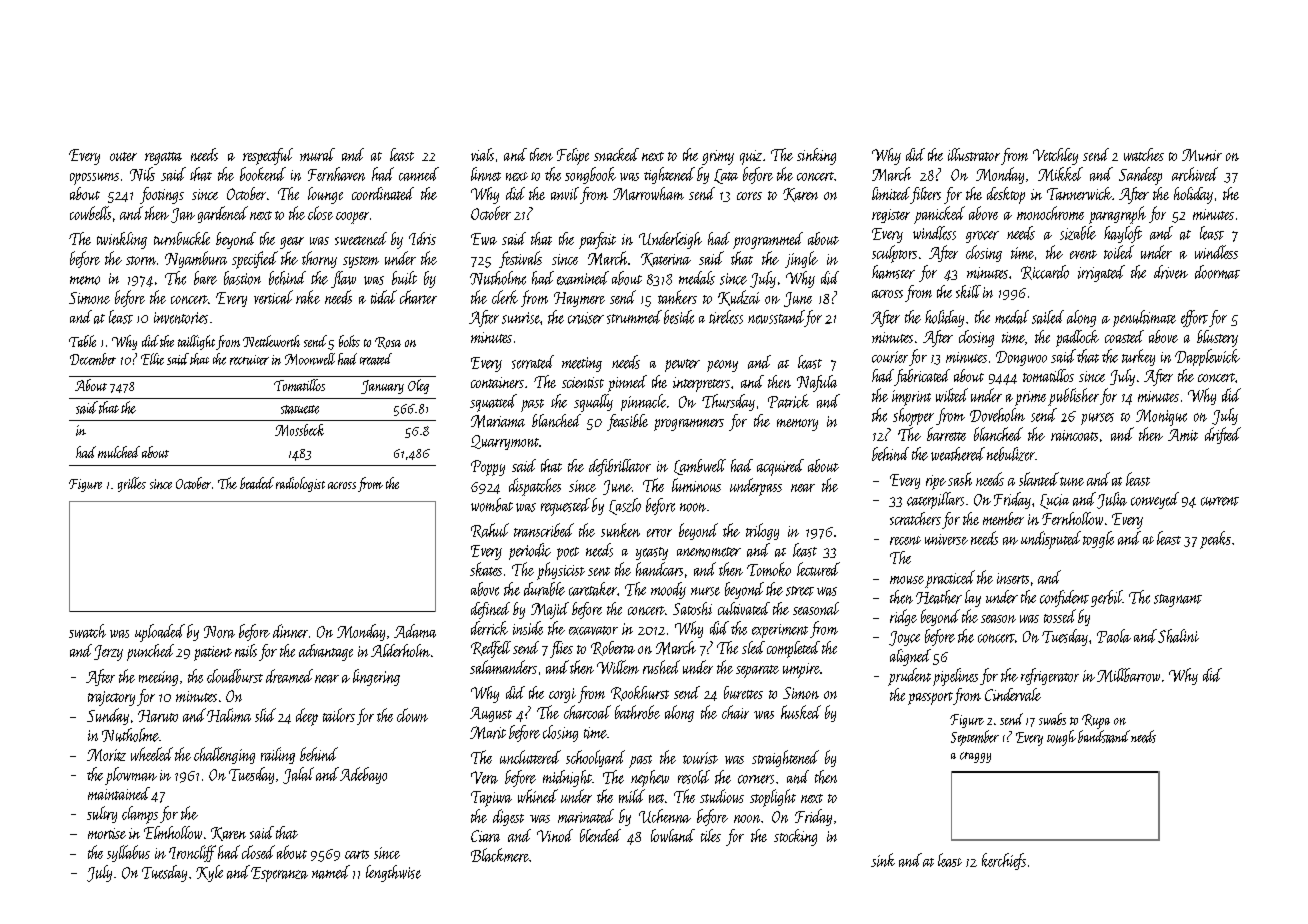 The width and height of the screenshot is (1308, 924). Describe the element at coordinates (132, 484) in the screenshot. I see `grilles` at that location.
